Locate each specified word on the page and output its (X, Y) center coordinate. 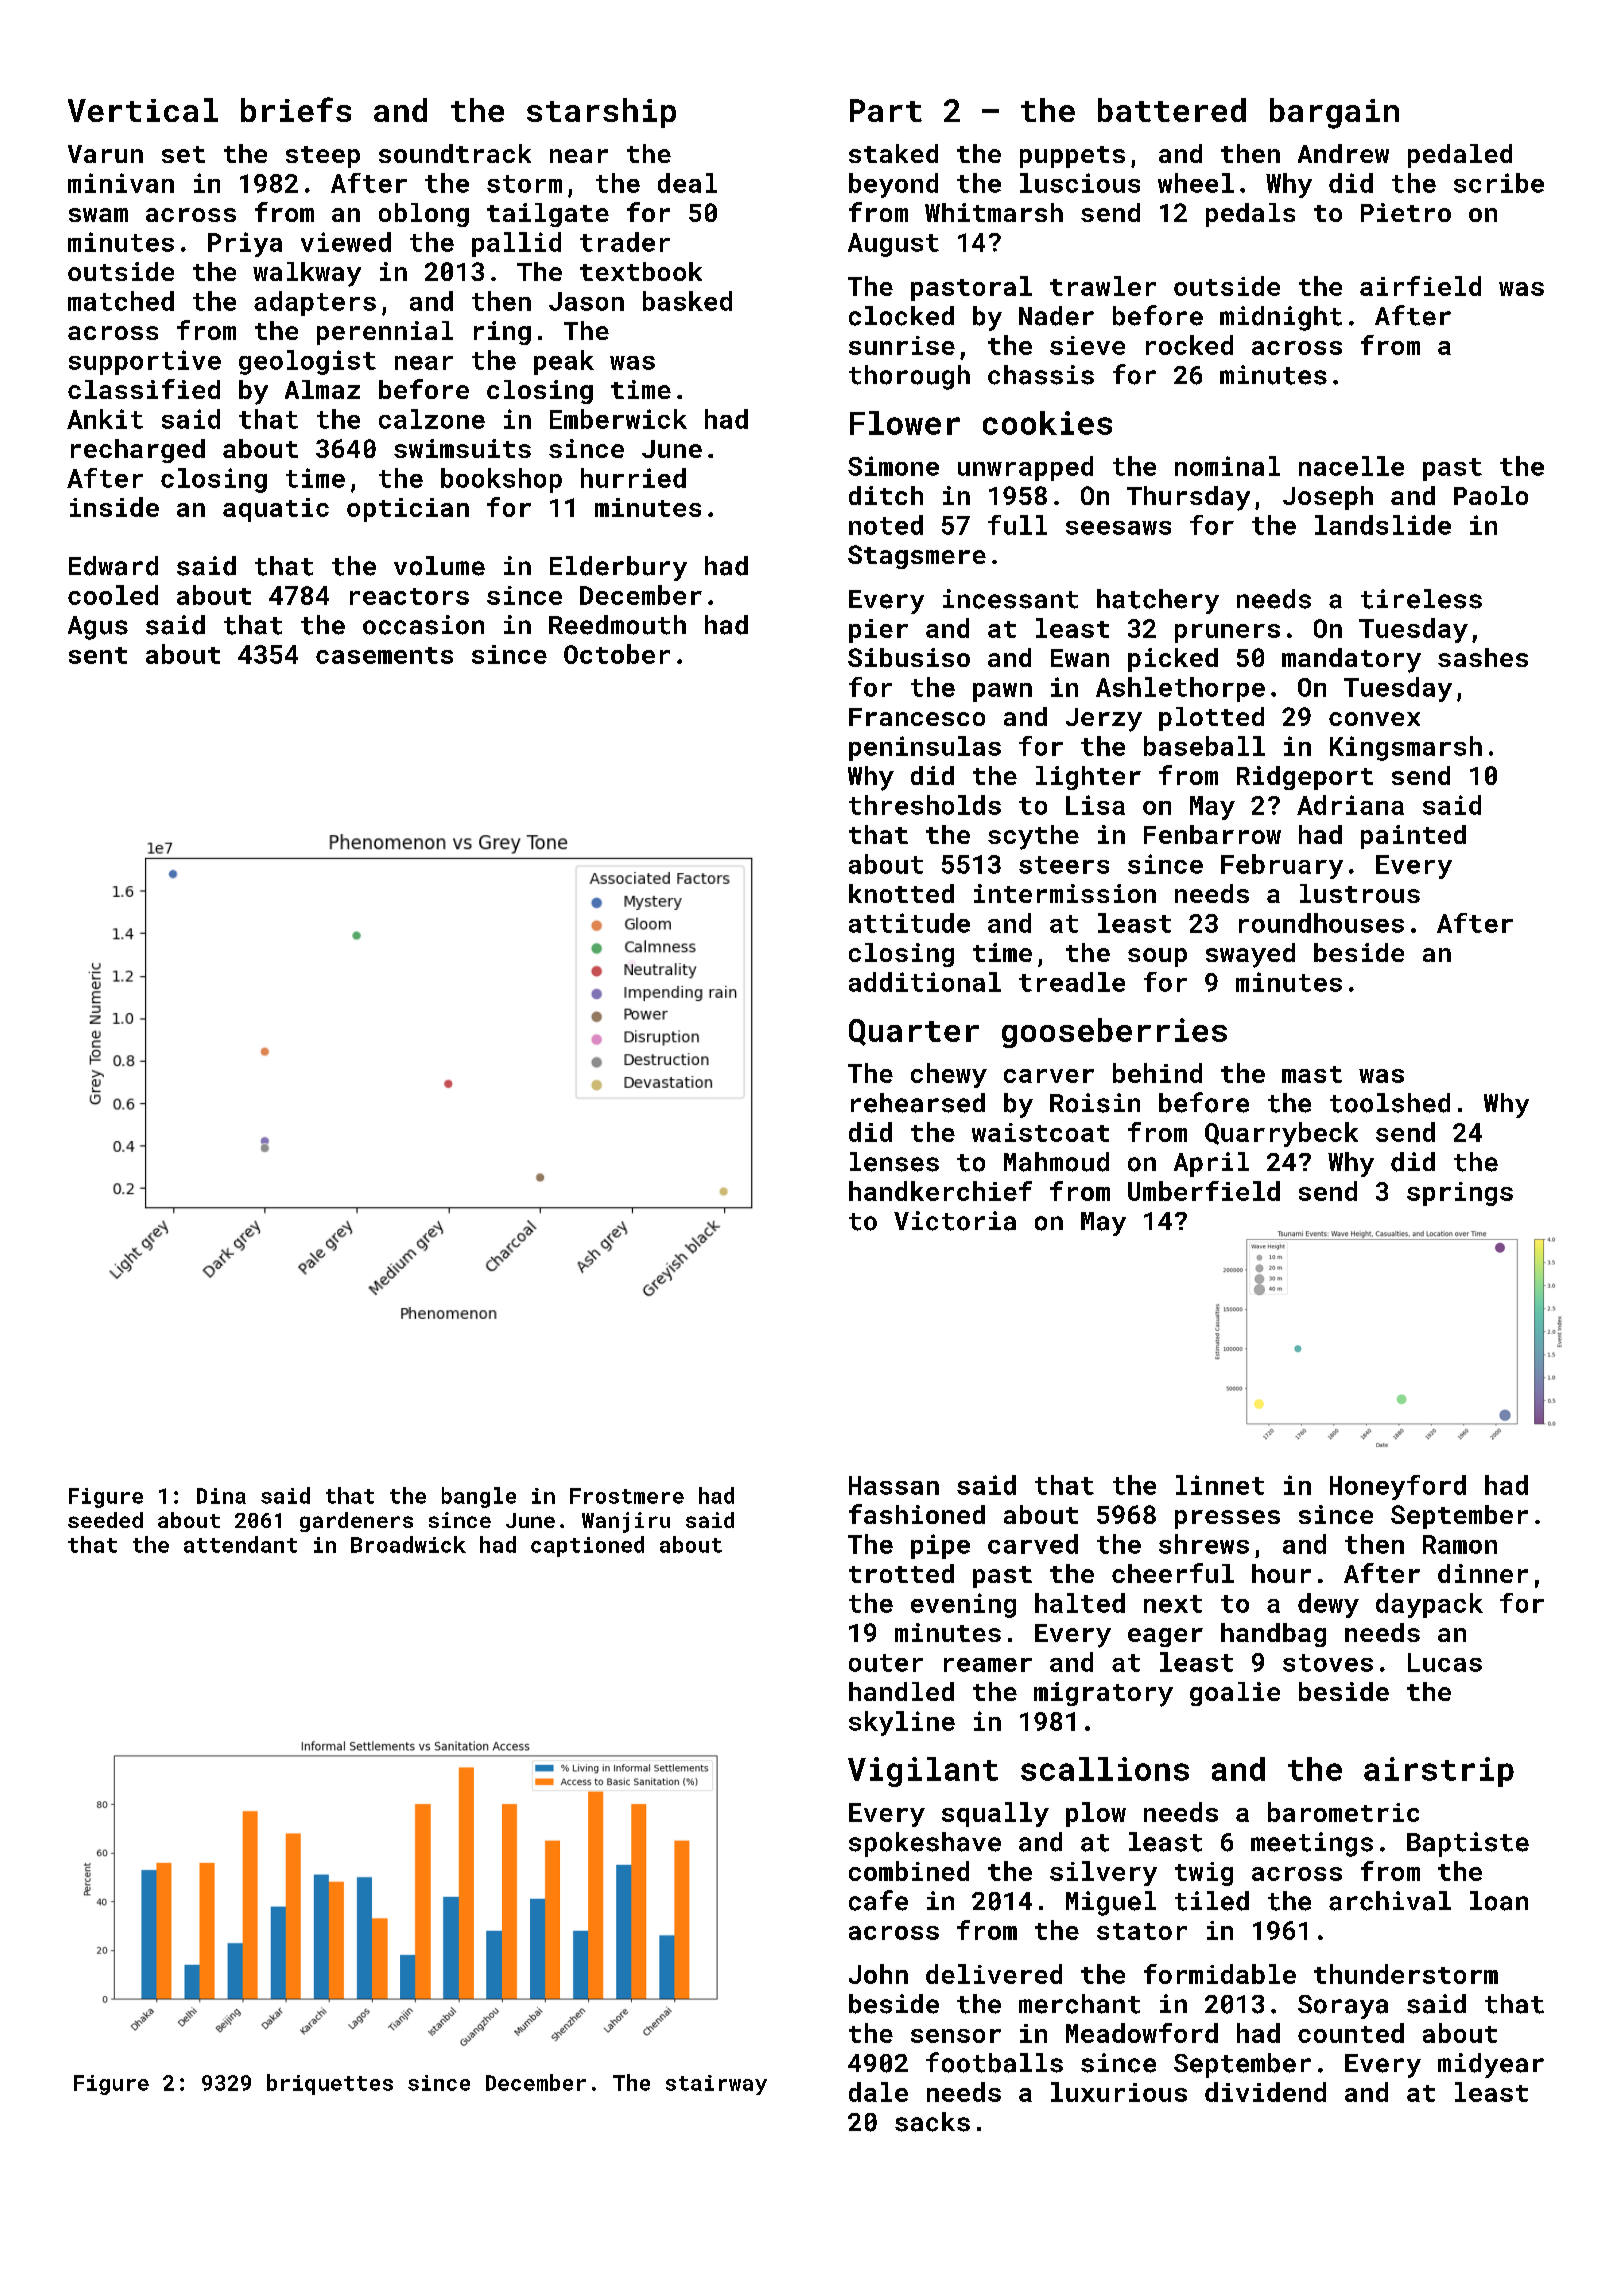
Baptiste (1468, 1844)
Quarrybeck (1281, 1134)
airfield (1420, 286)
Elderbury (618, 568)
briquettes (330, 2084)
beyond (893, 185)
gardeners (356, 1522)
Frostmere (627, 1496)
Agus (98, 628)
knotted (901, 893)
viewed (346, 242)
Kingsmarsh (1406, 748)
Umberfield (1204, 1191)
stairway (716, 2085)
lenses (894, 1162)
